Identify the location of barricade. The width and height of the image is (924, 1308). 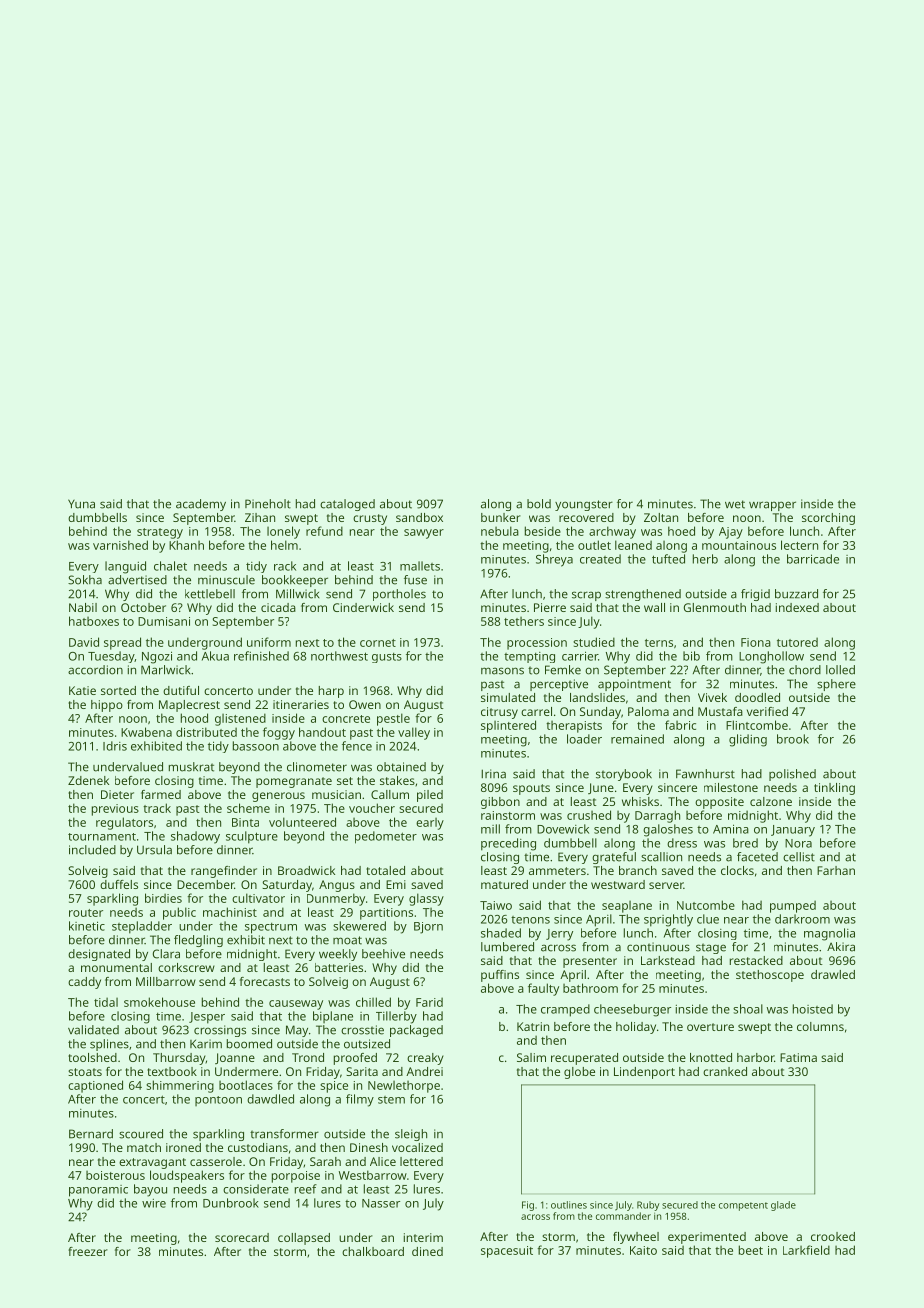
(813, 559).
